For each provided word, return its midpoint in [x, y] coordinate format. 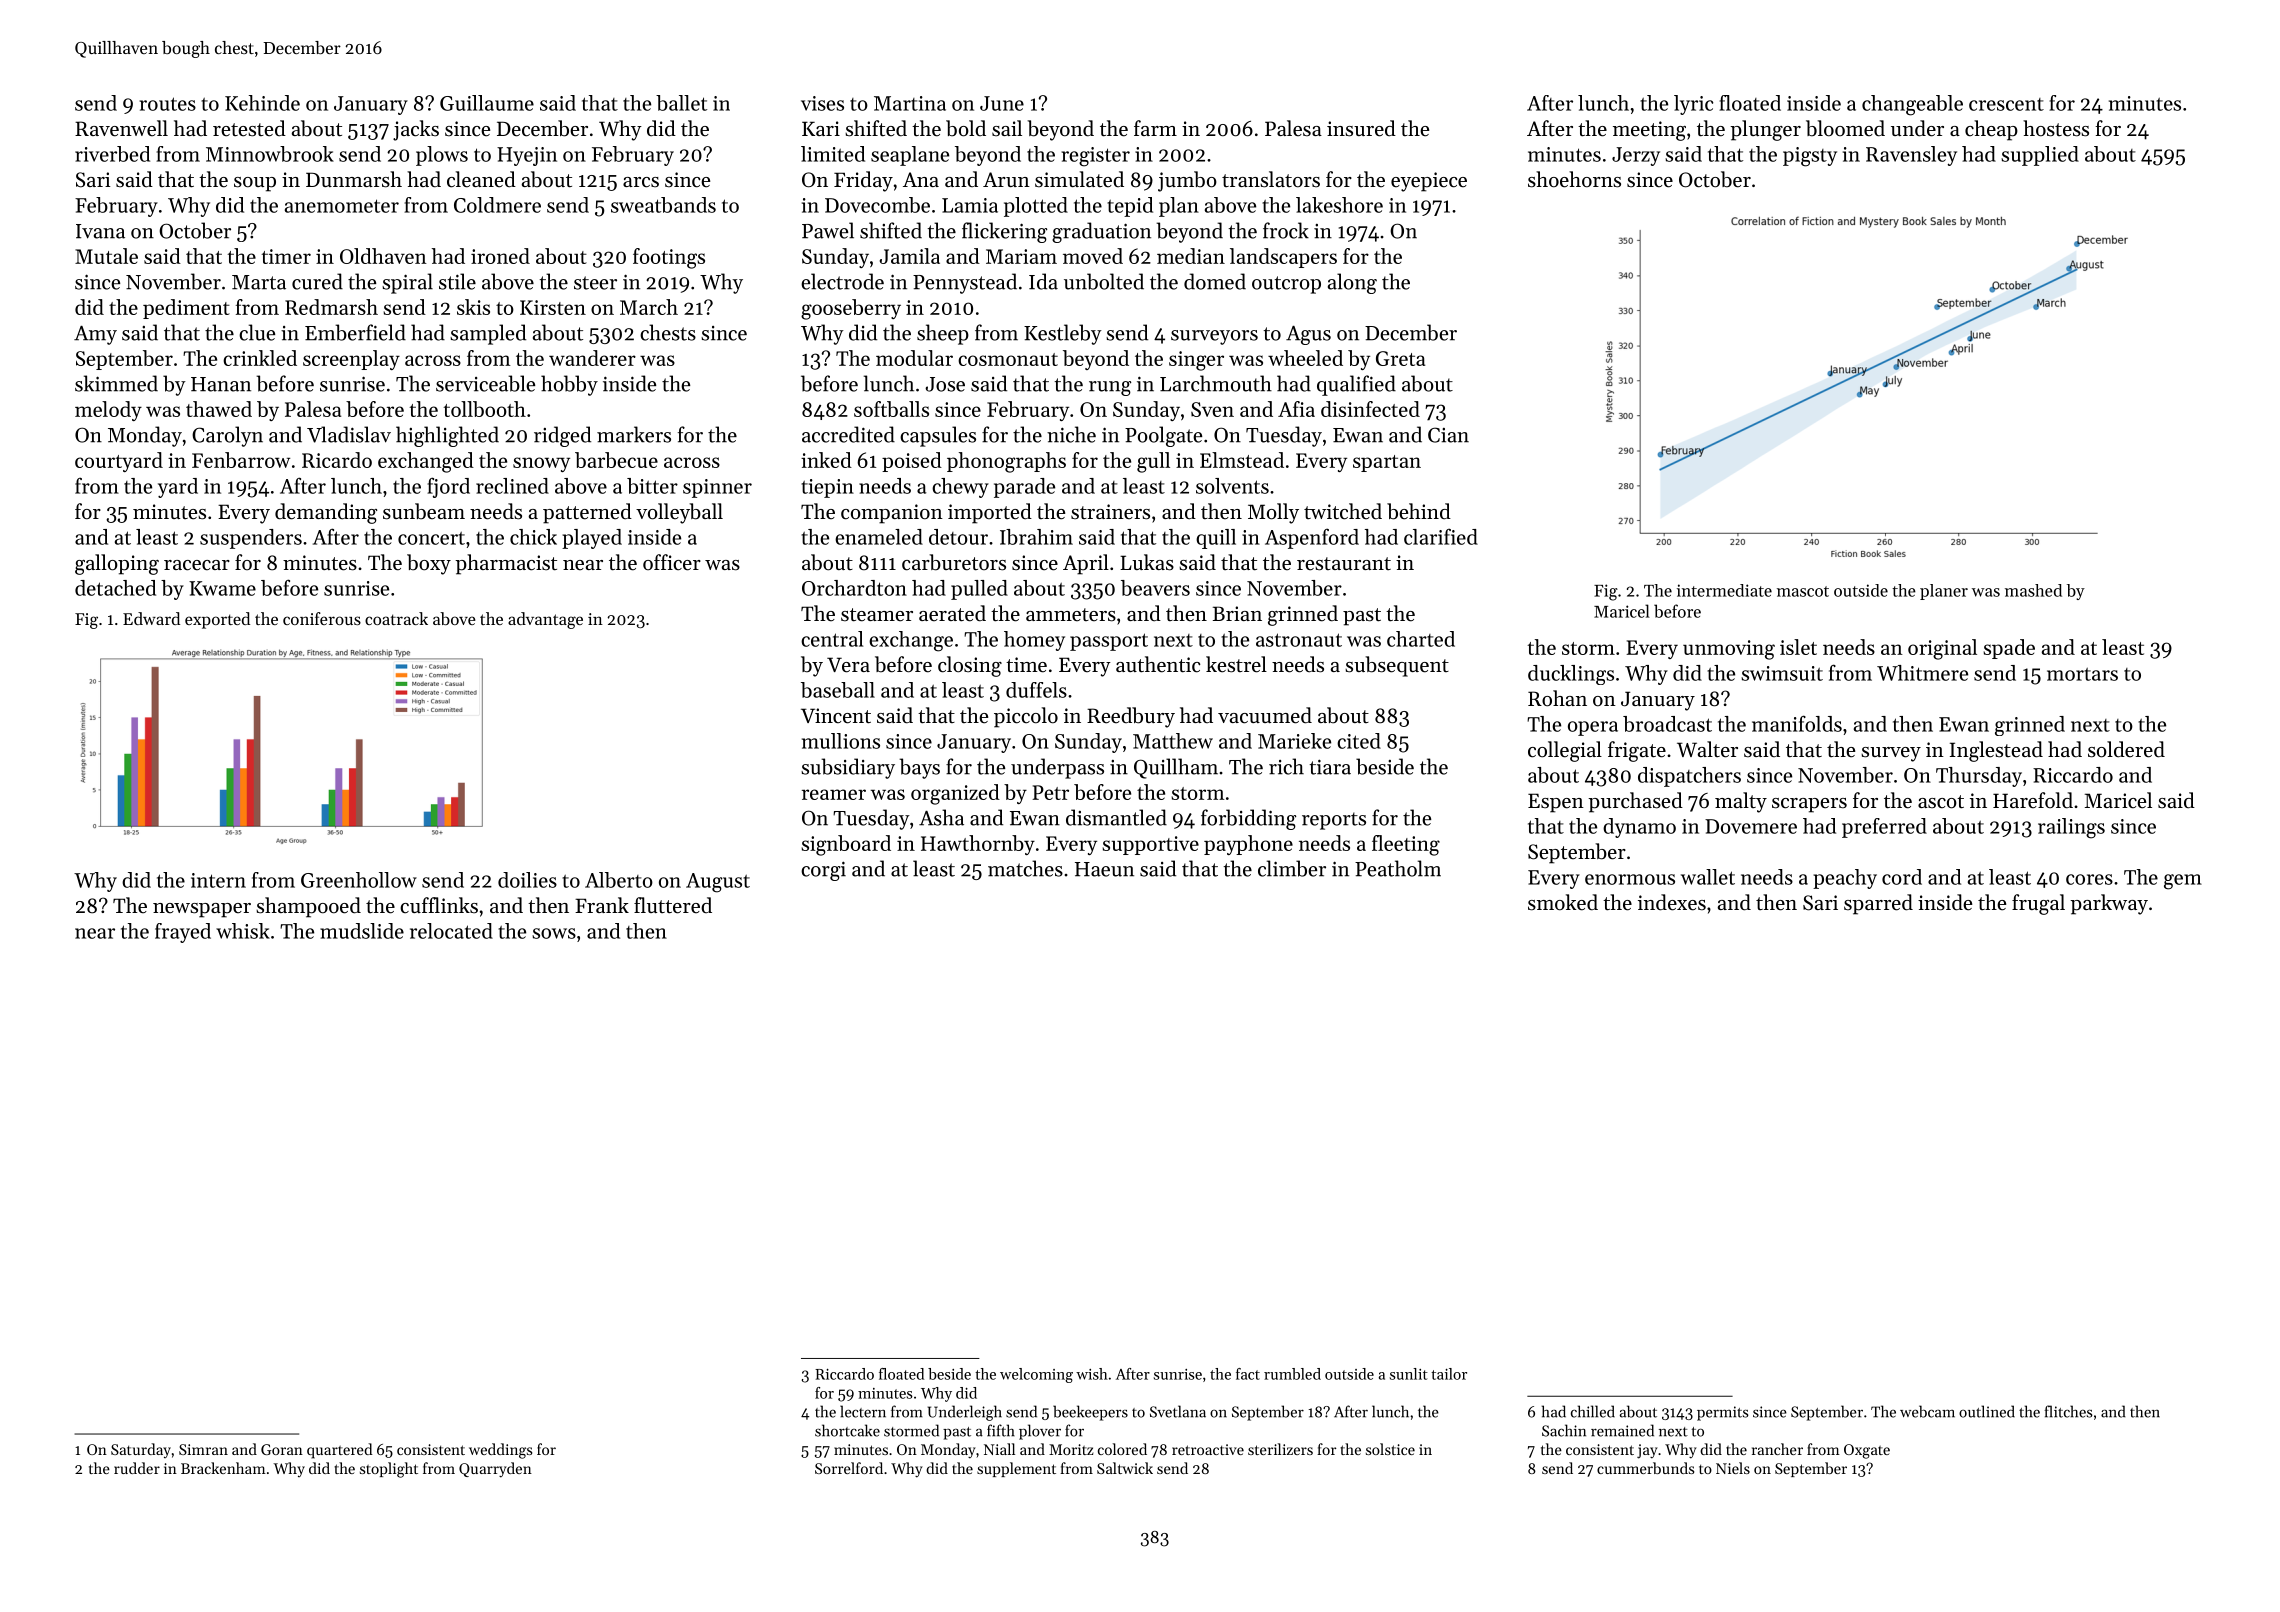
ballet [681, 103]
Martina [910, 103]
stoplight [389, 1470]
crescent [2006, 104]
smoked [1563, 902]
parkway [2109, 904]
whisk [243, 931]
